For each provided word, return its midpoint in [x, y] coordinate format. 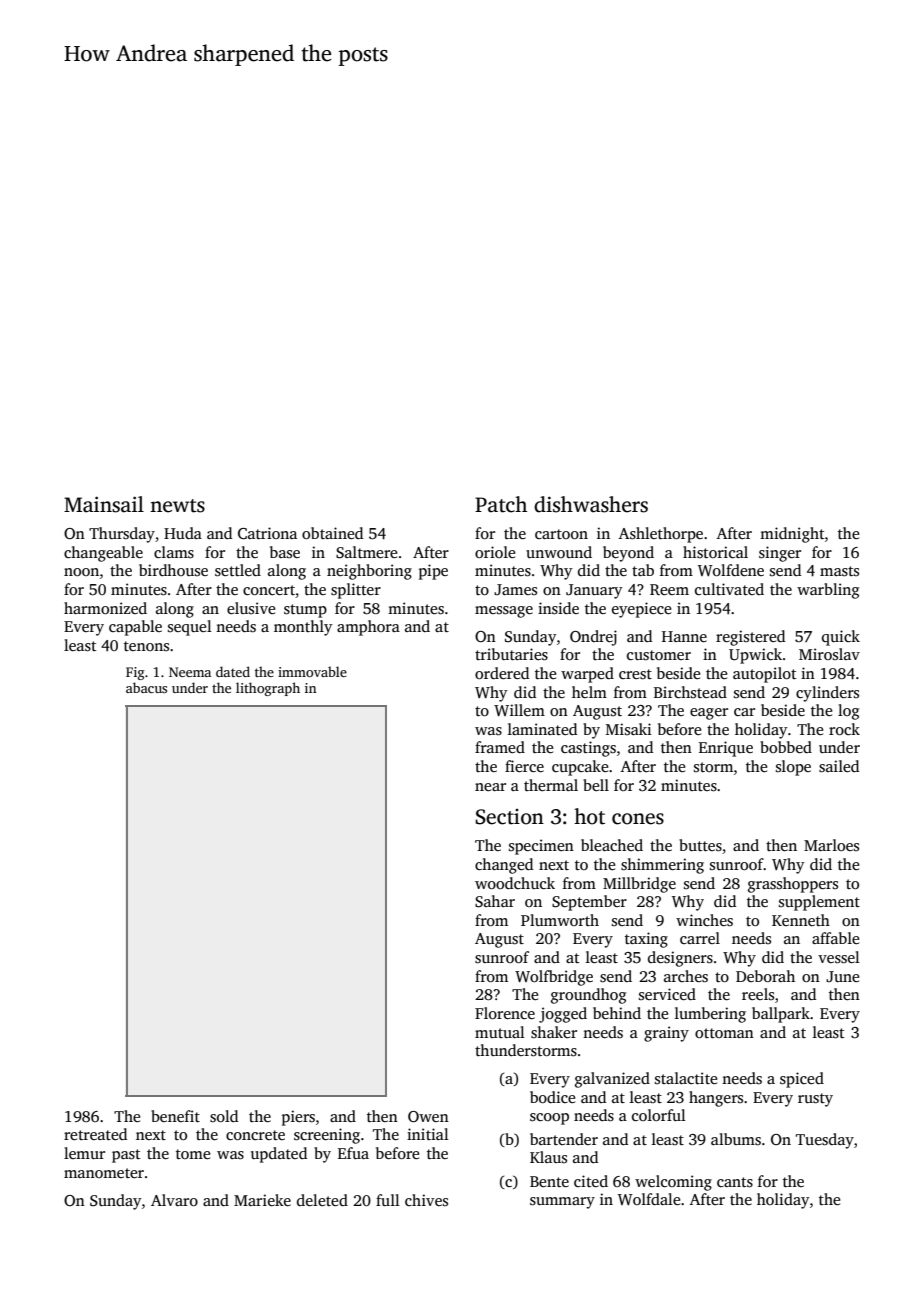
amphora [368, 628]
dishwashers [591, 504]
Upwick [755, 656]
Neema [190, 672]
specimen [541, 847]
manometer [104, 1173]
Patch [501, 504]
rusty [815, 1100]
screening [327, 1136]
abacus [146, 687]
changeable [103, 554]
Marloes [831, 845]
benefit [175, 1116]
